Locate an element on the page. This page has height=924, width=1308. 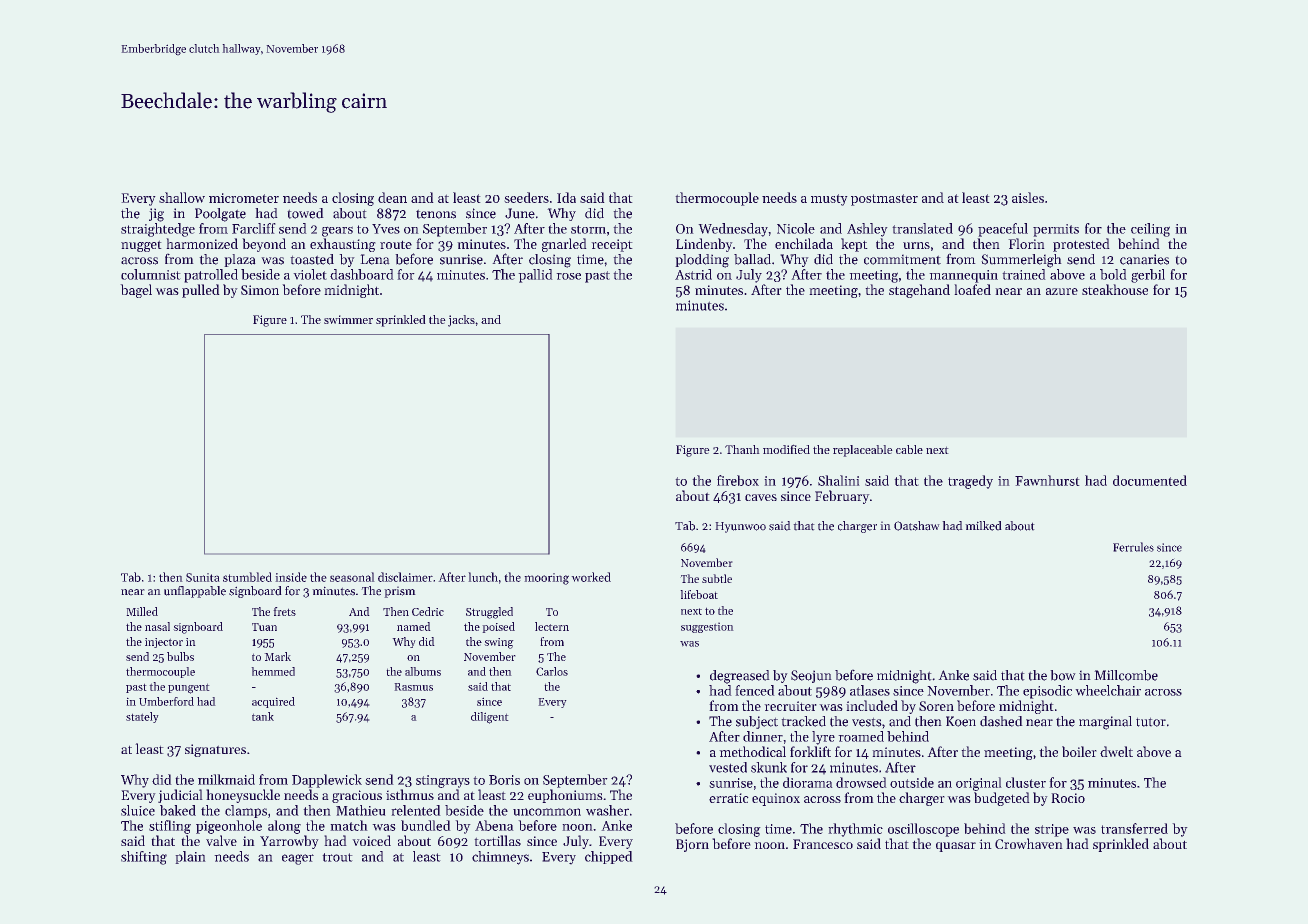
columnist is located at coordinates (151, 274).
